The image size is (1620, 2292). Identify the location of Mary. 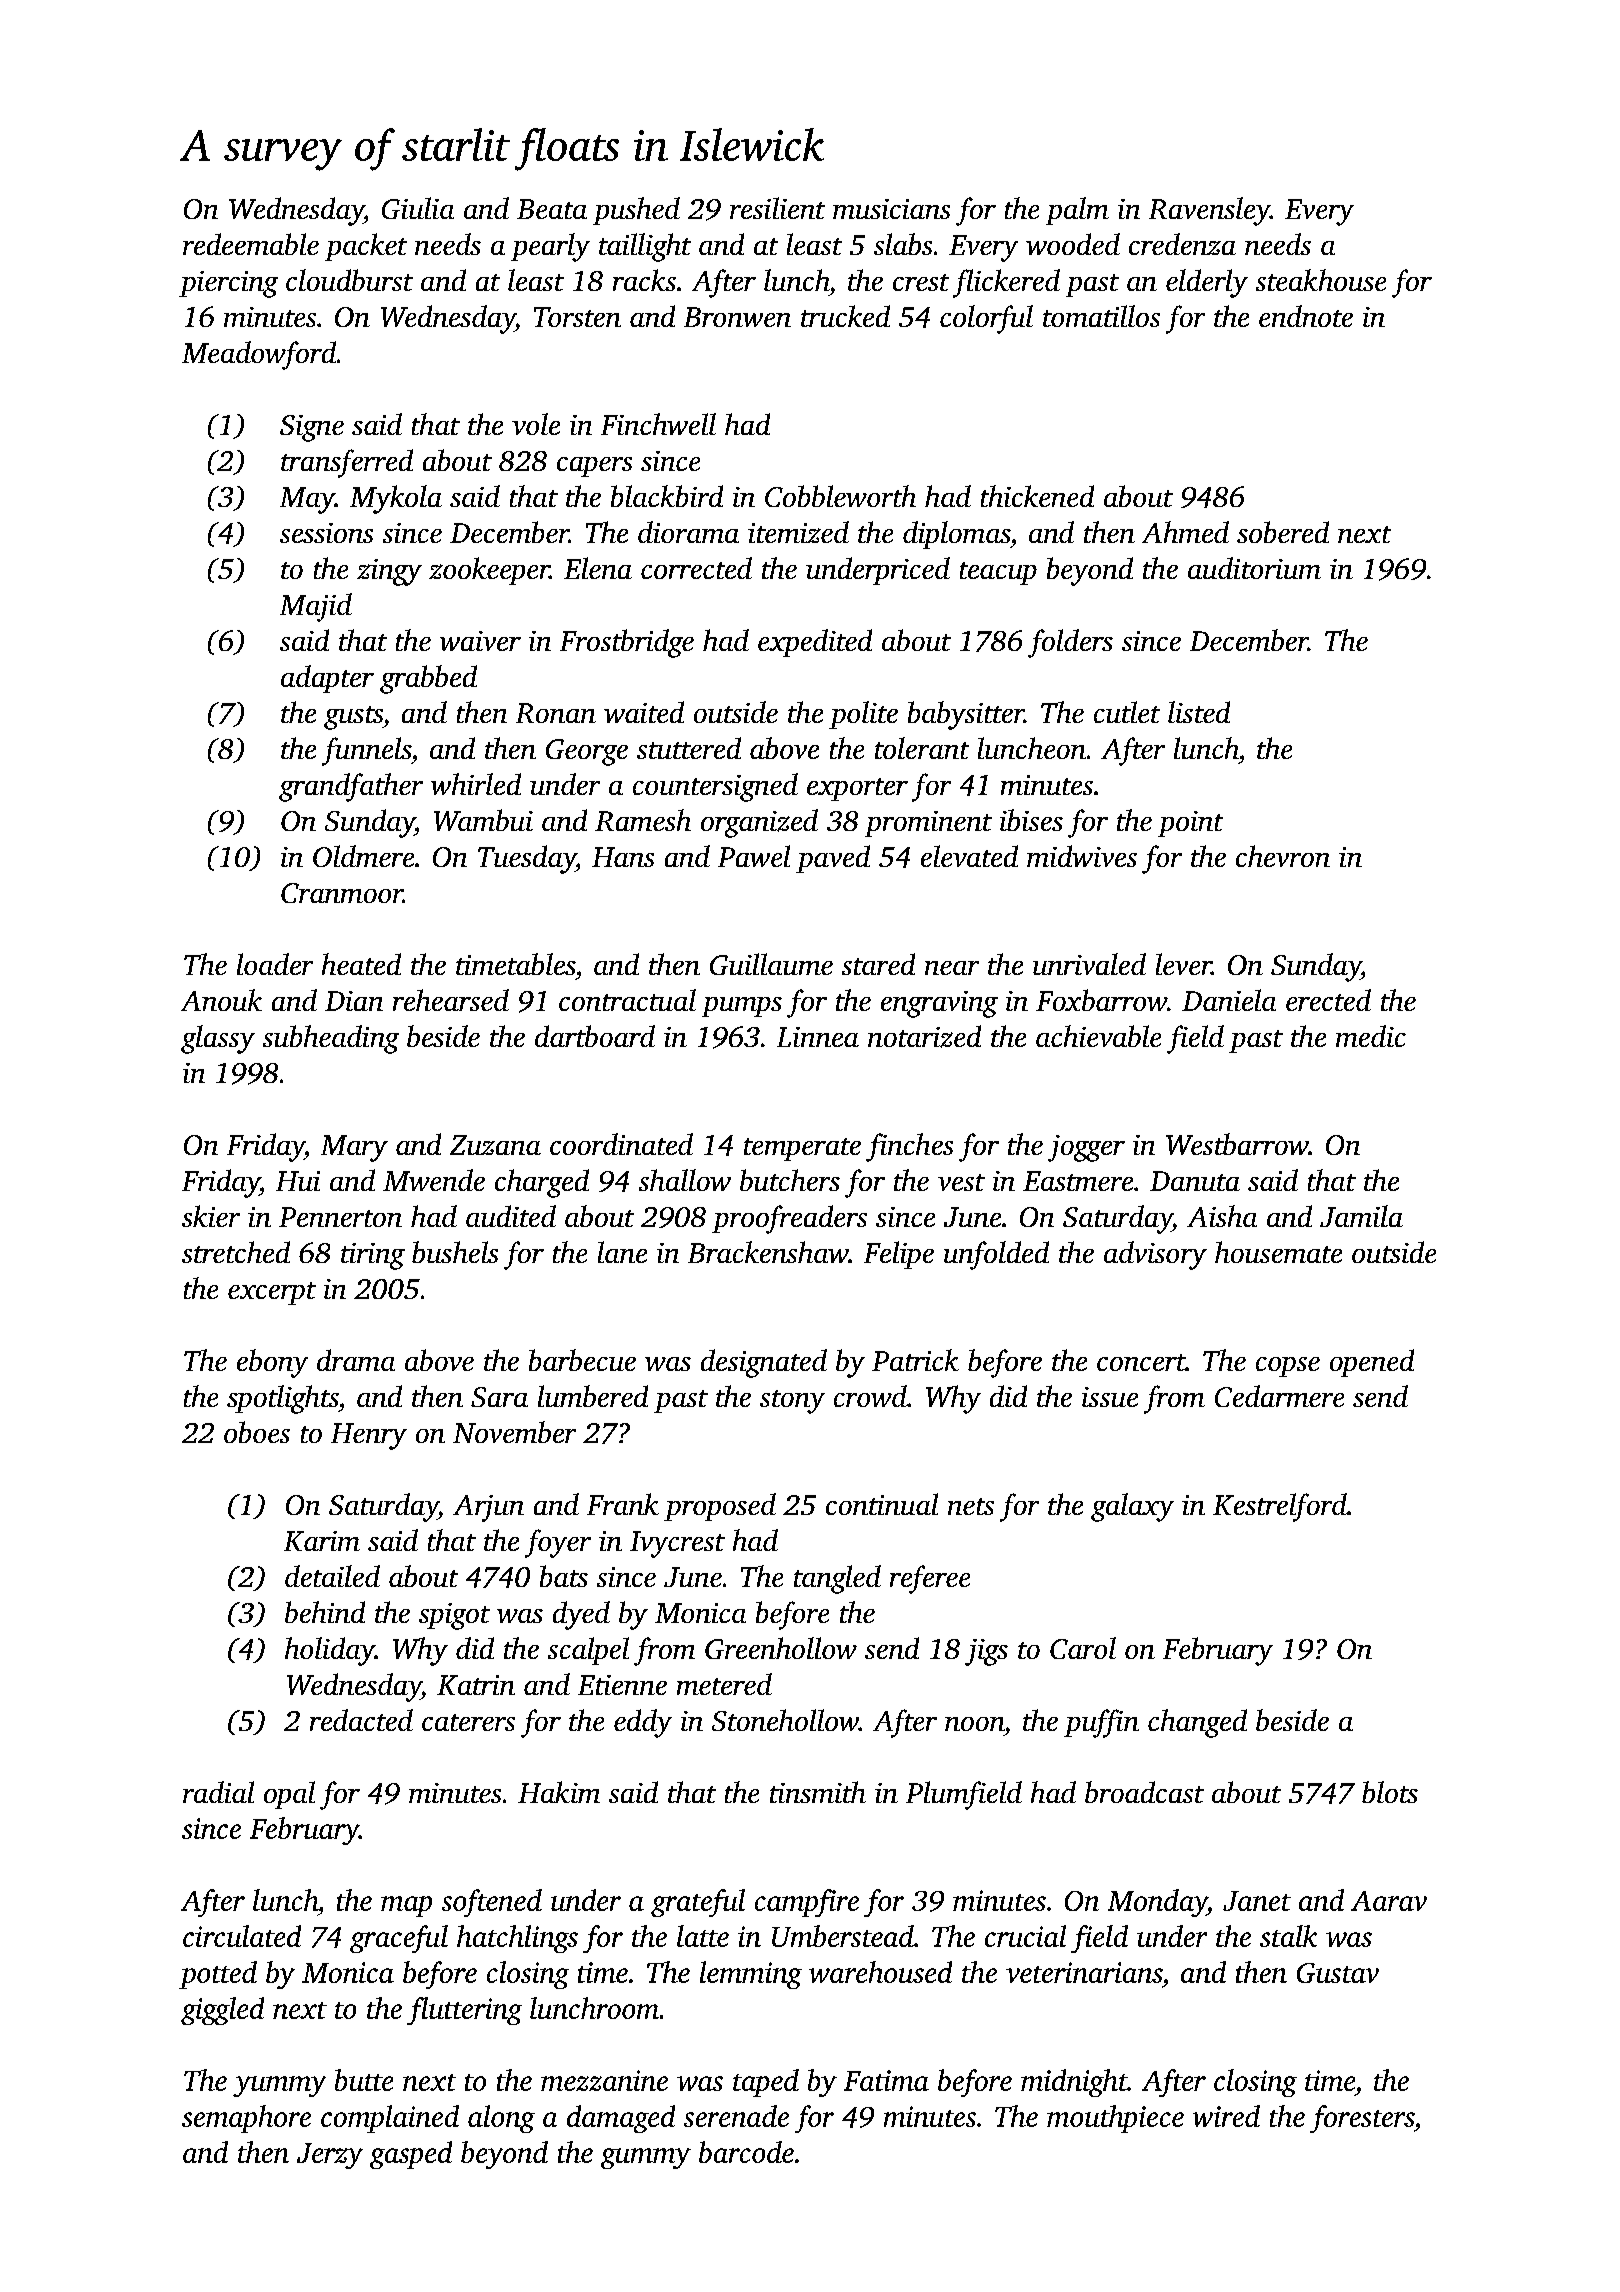
(354, 1148).
